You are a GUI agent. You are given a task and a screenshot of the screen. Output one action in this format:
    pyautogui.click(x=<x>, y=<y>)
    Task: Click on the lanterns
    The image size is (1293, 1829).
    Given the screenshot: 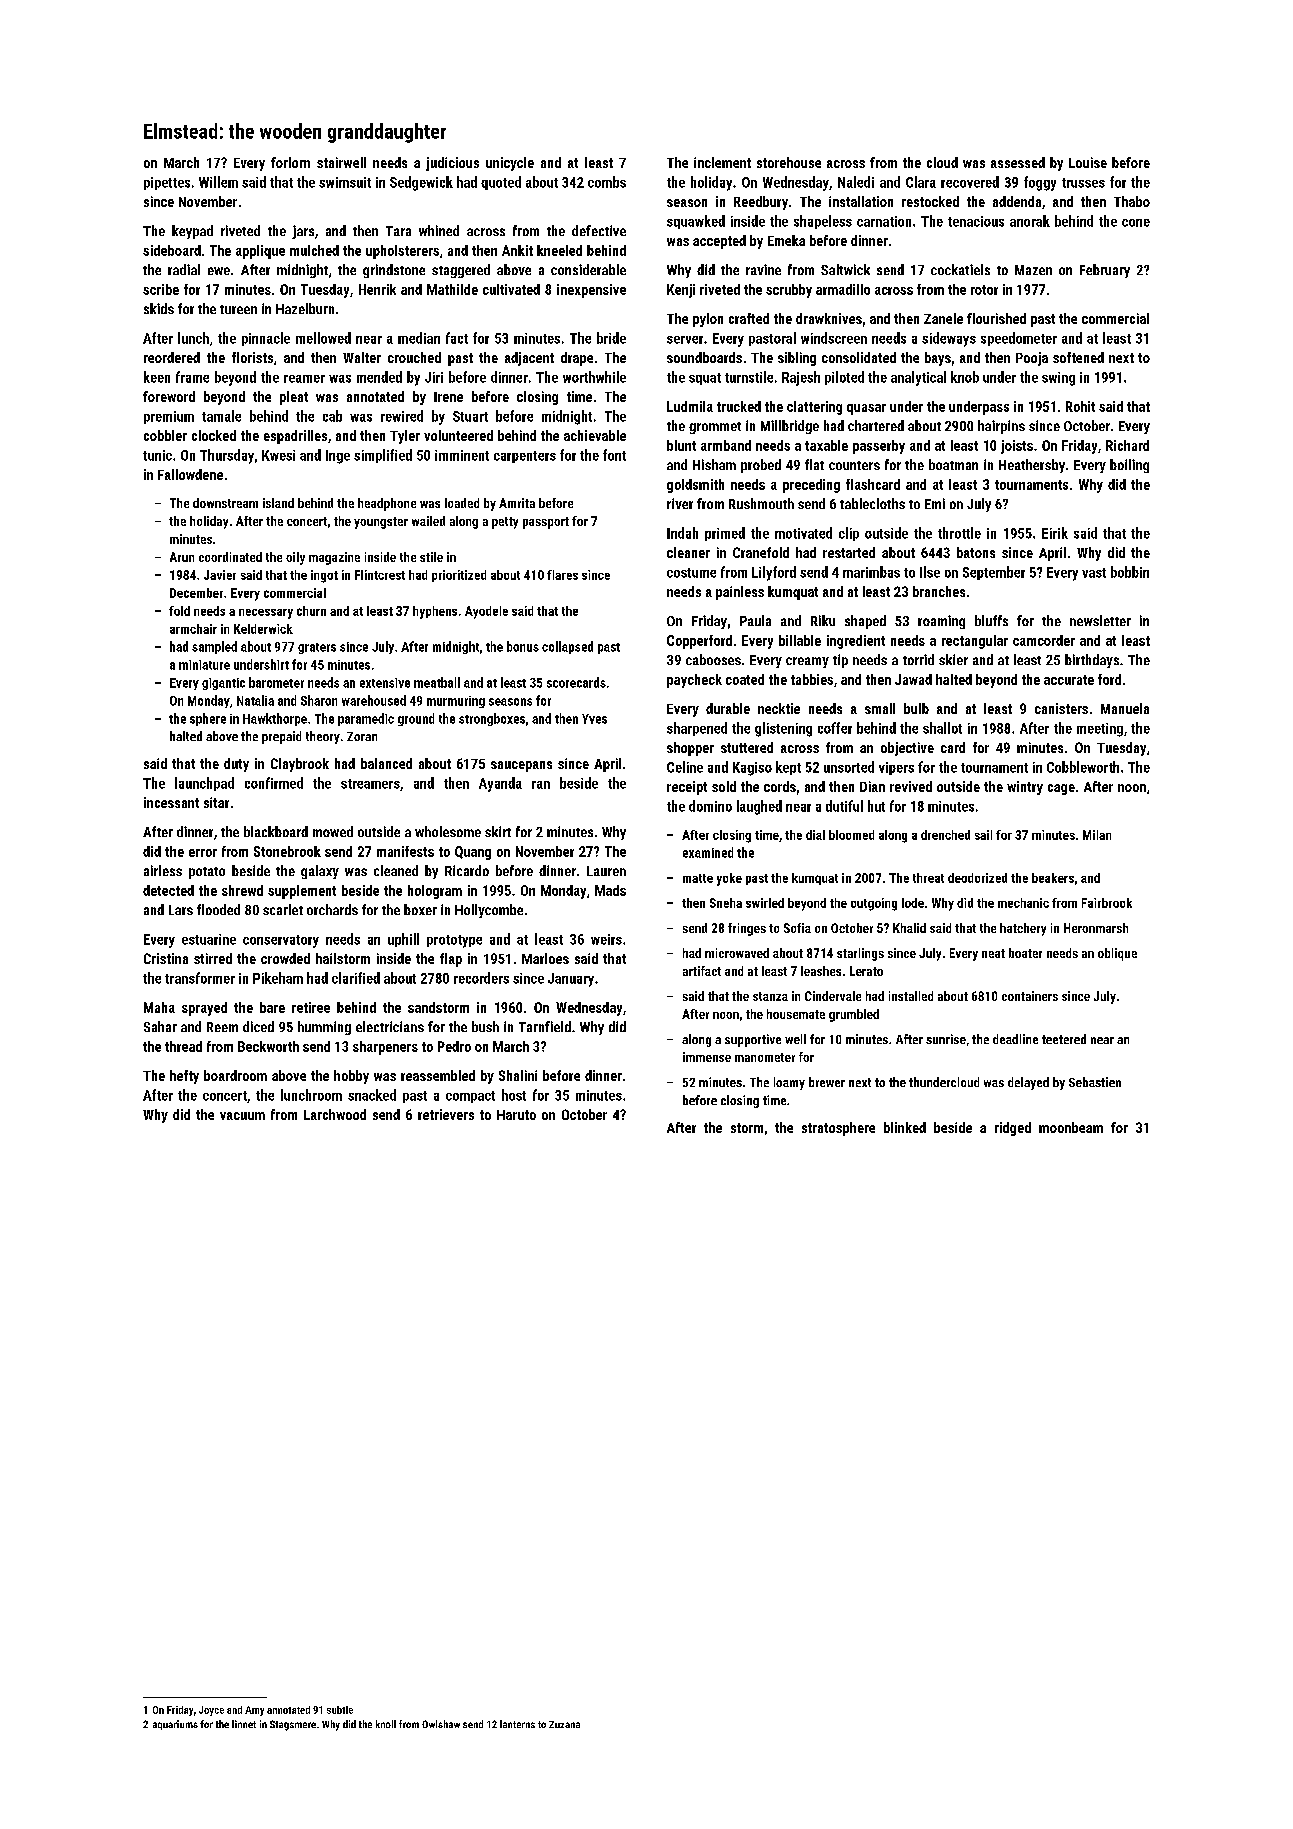 What is the action you would take?
    pyautogui.click(x=517, y=1724)
